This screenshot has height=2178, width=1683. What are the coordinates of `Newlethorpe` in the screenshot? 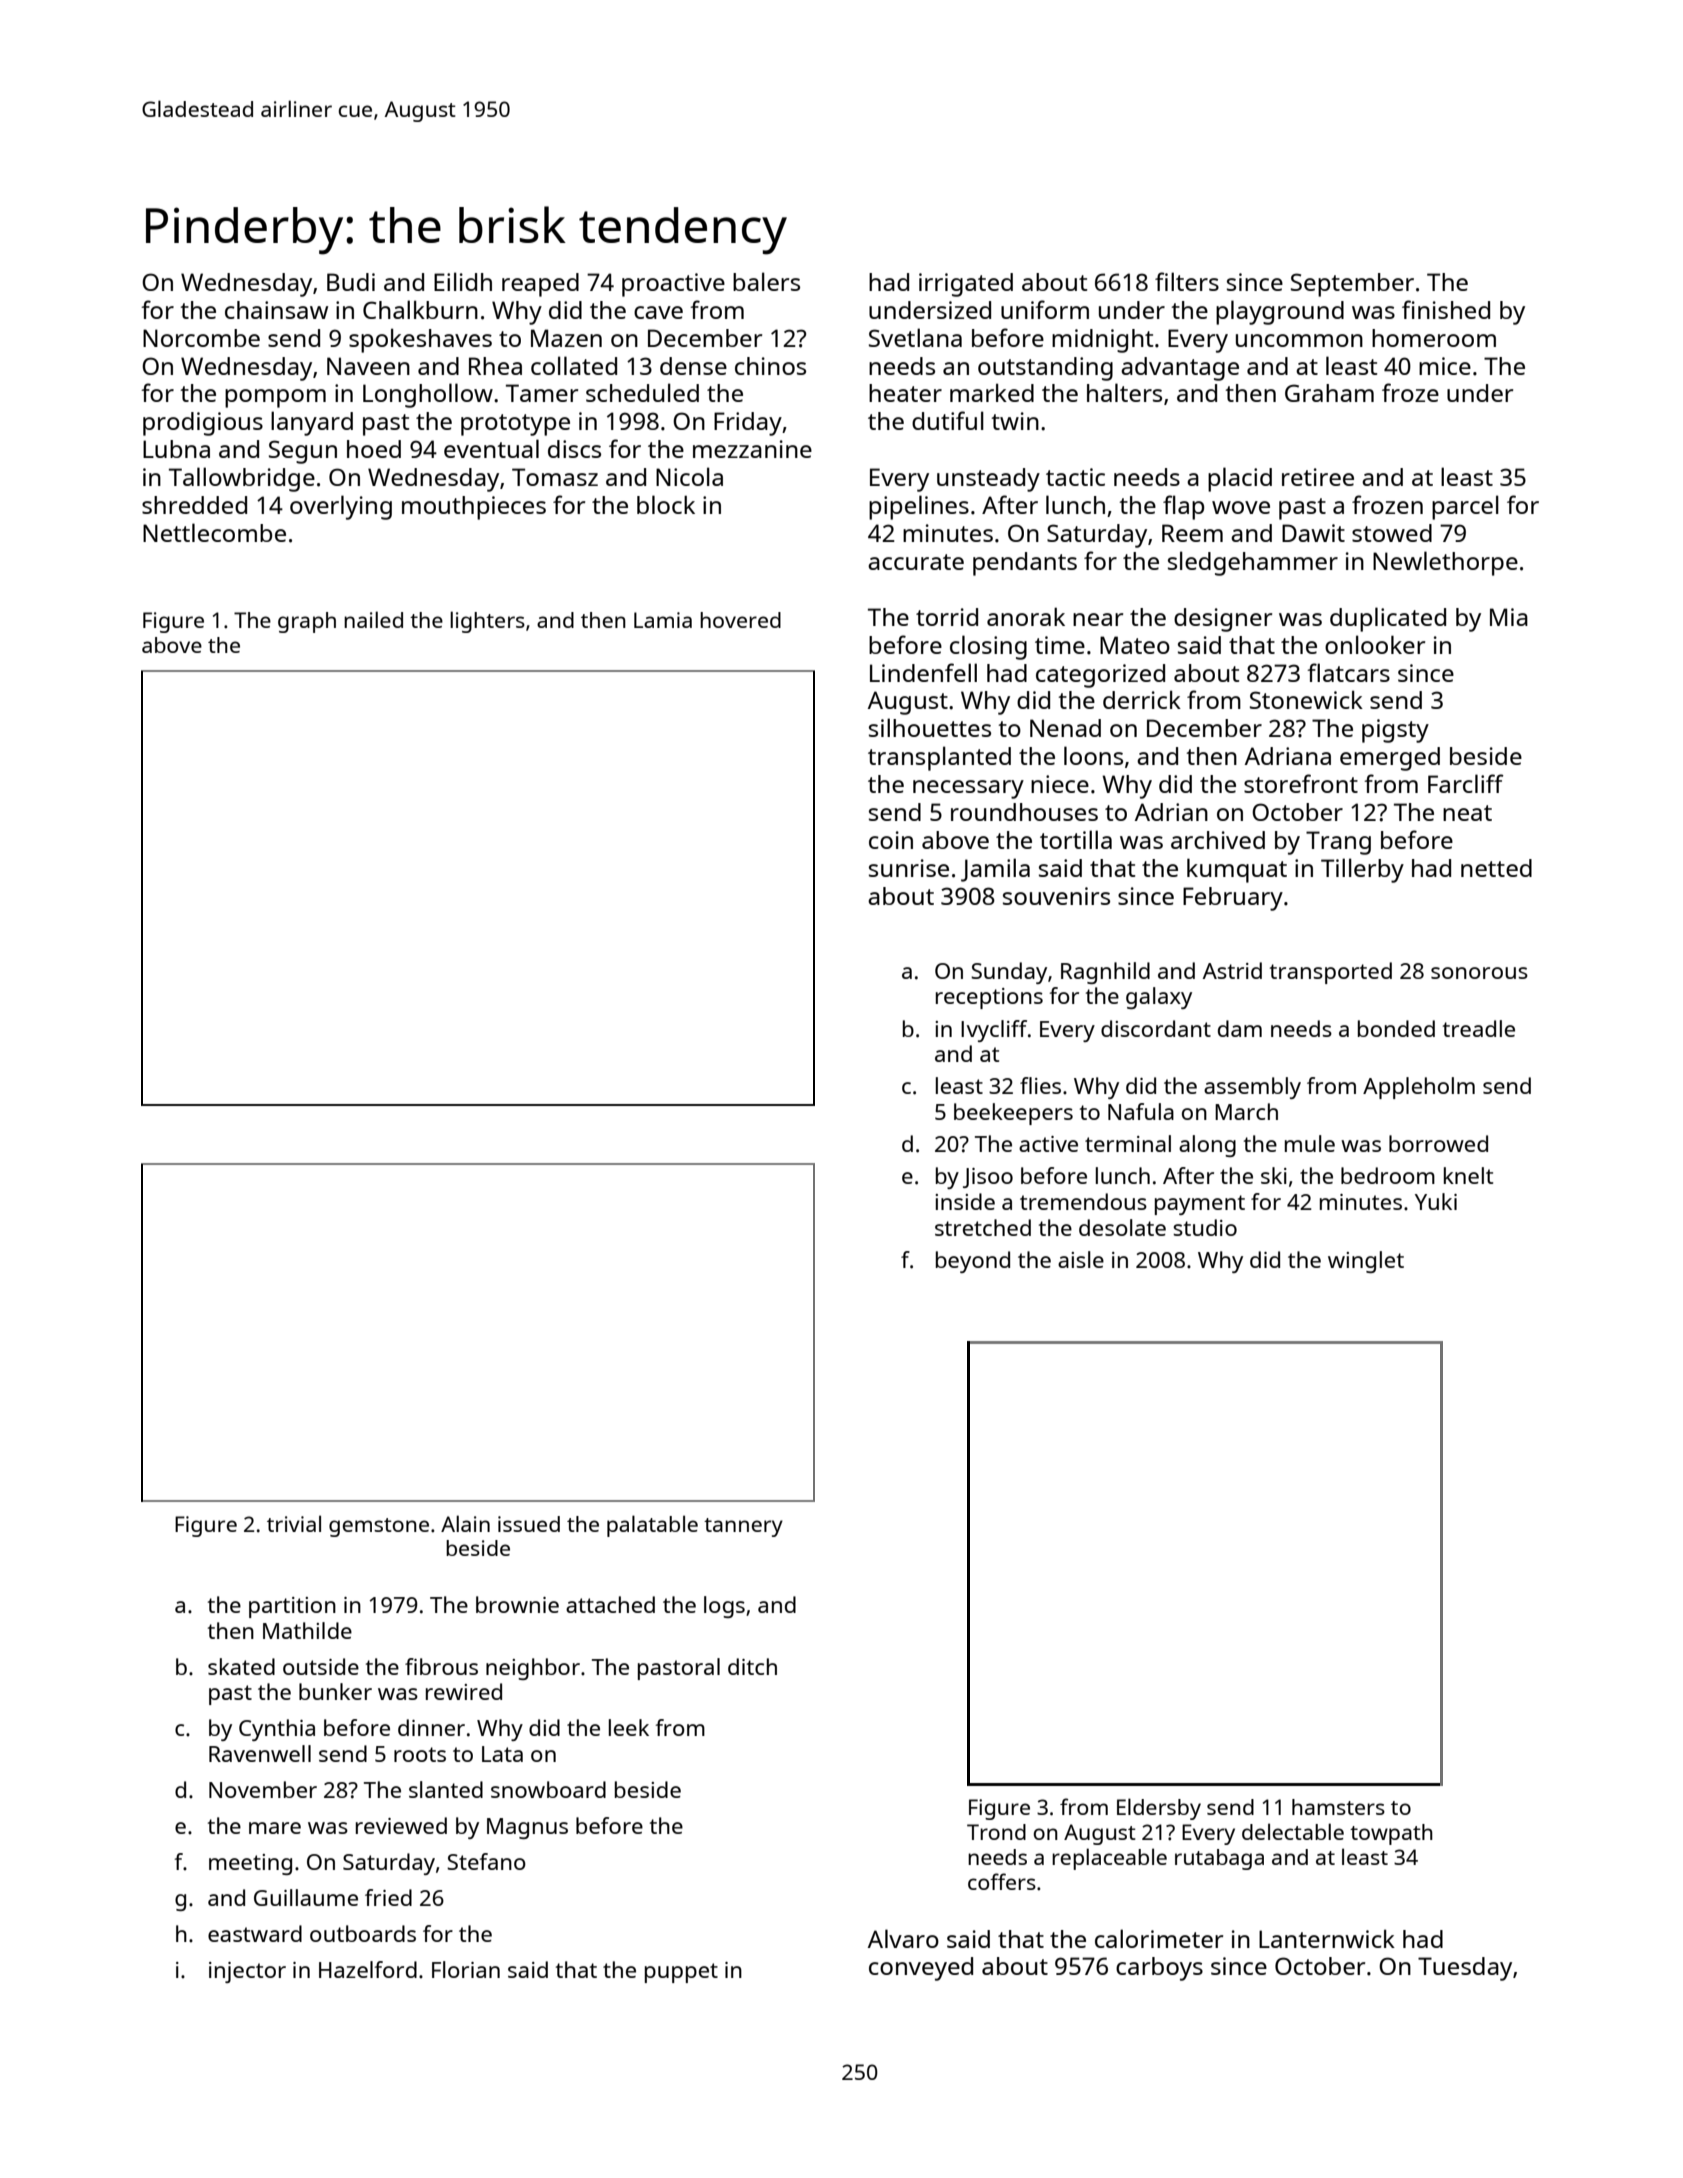 It's located at (1445, 563).
